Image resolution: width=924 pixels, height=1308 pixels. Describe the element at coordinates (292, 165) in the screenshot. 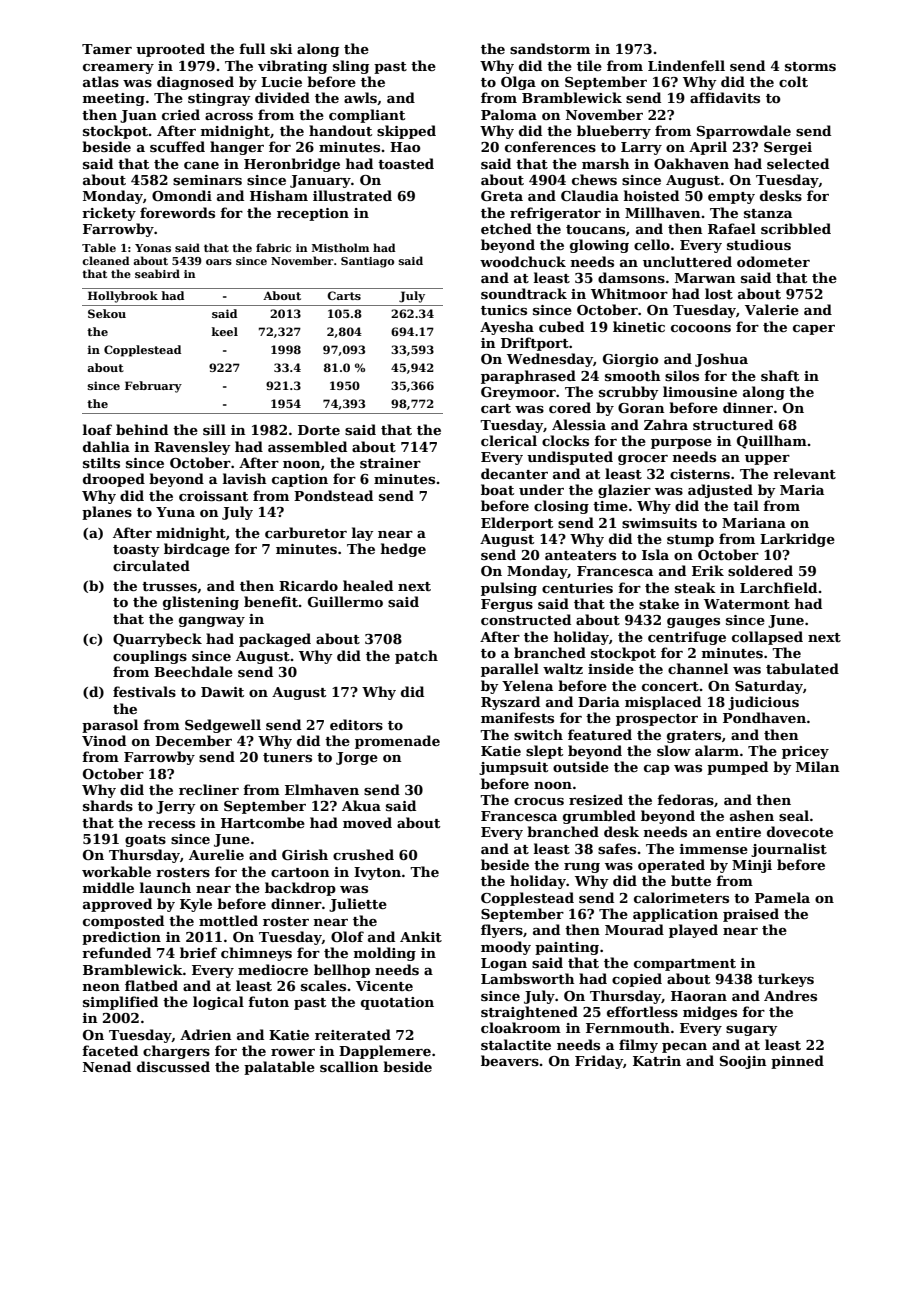

I see `Heronbridge` at that location.
